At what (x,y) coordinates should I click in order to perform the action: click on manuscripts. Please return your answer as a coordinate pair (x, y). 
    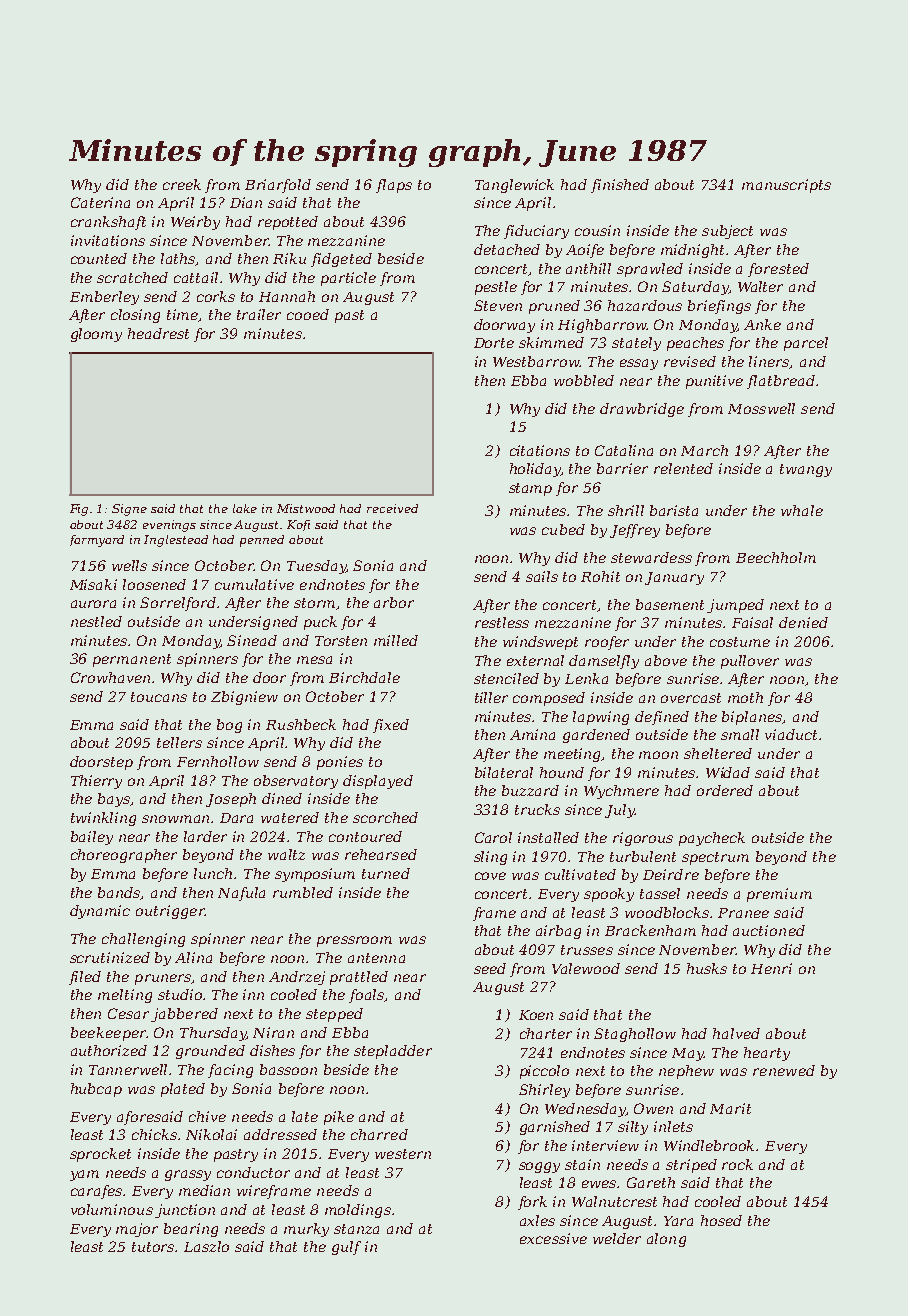
    Looking at the image, I should click on (786, 186).
